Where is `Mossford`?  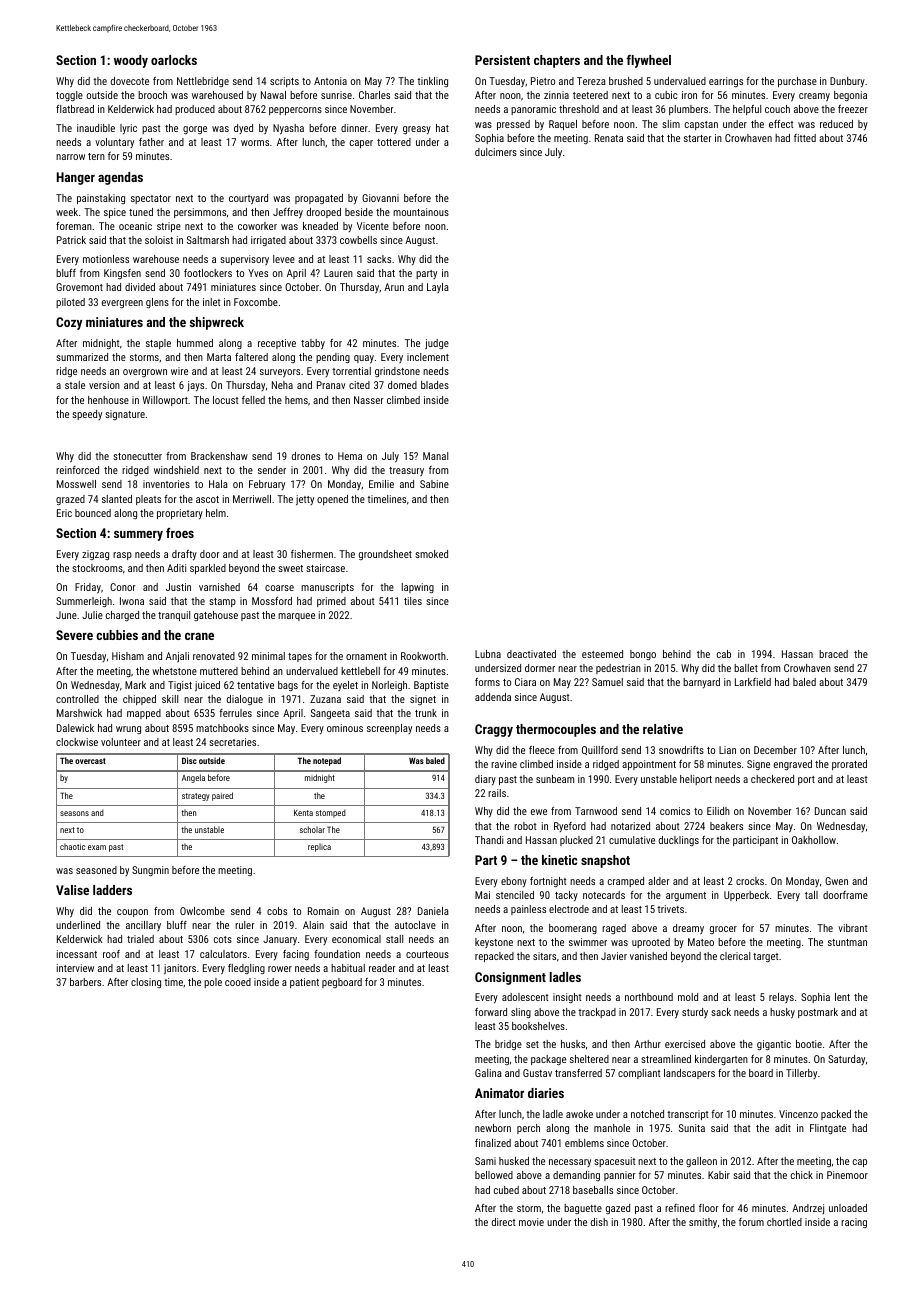 Mossford is located at coordinates (272, 601).
